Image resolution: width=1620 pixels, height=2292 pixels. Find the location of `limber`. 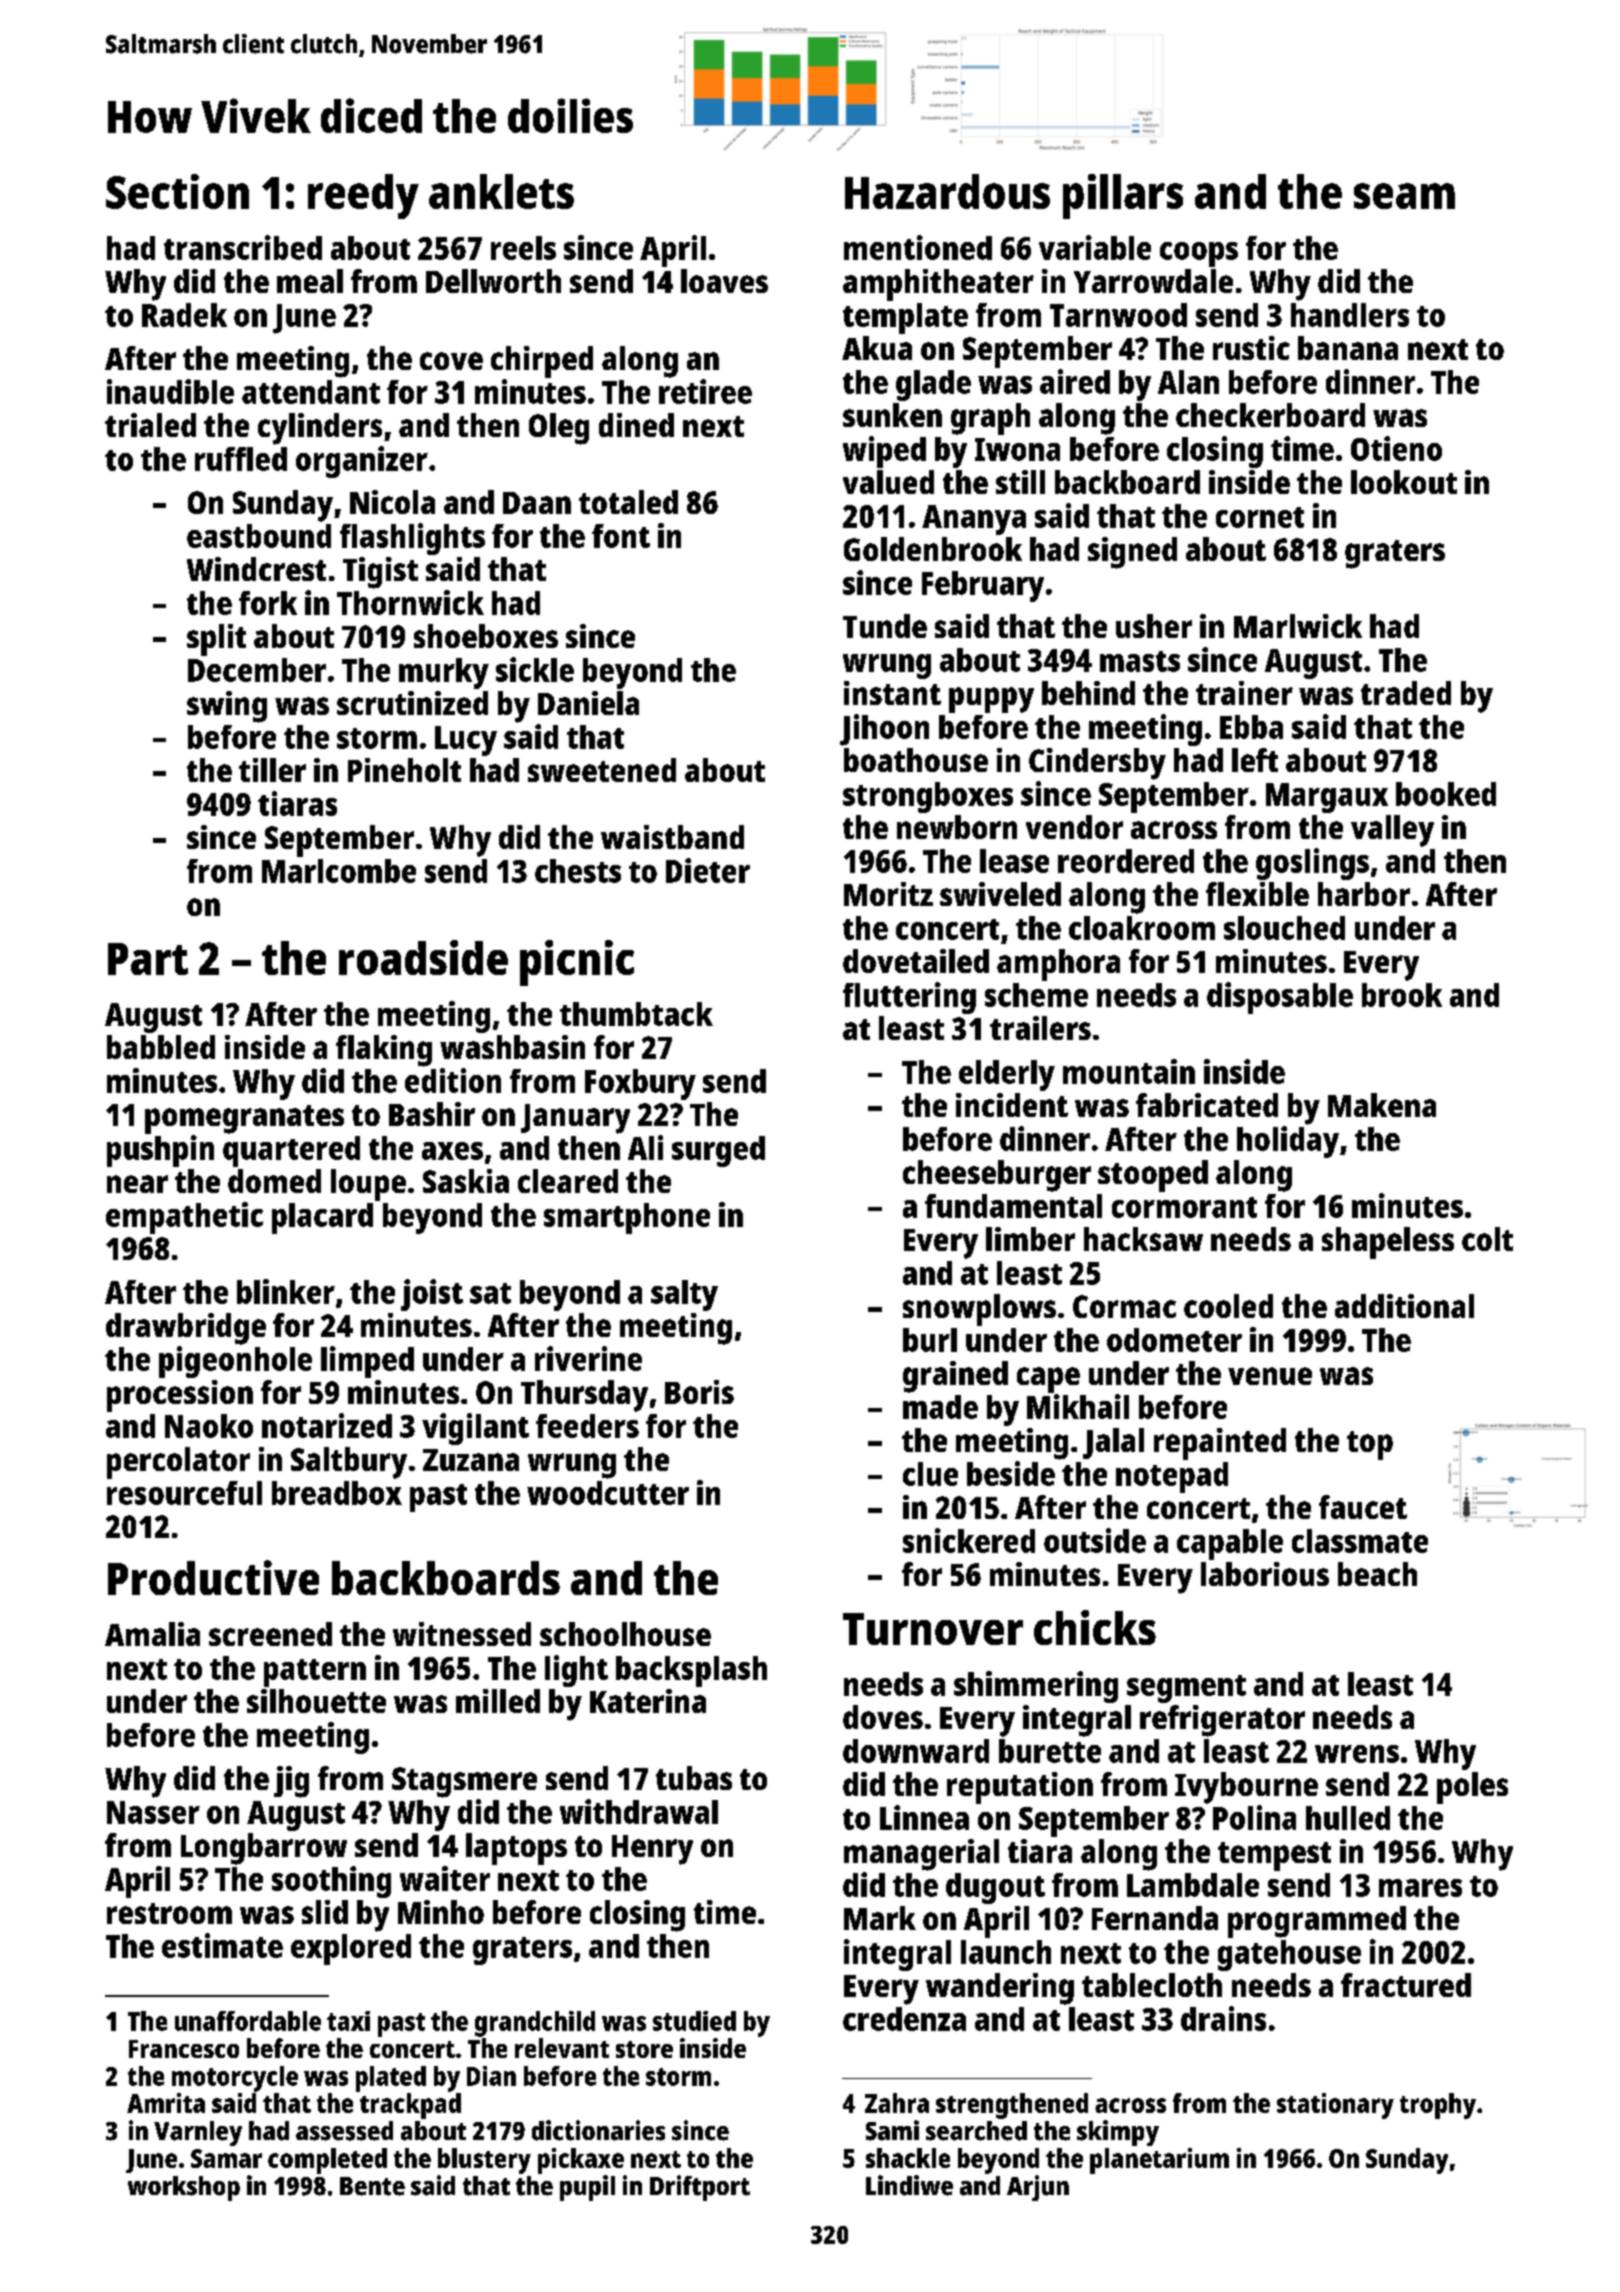

limber is located at coordinates (1030, 1239).
